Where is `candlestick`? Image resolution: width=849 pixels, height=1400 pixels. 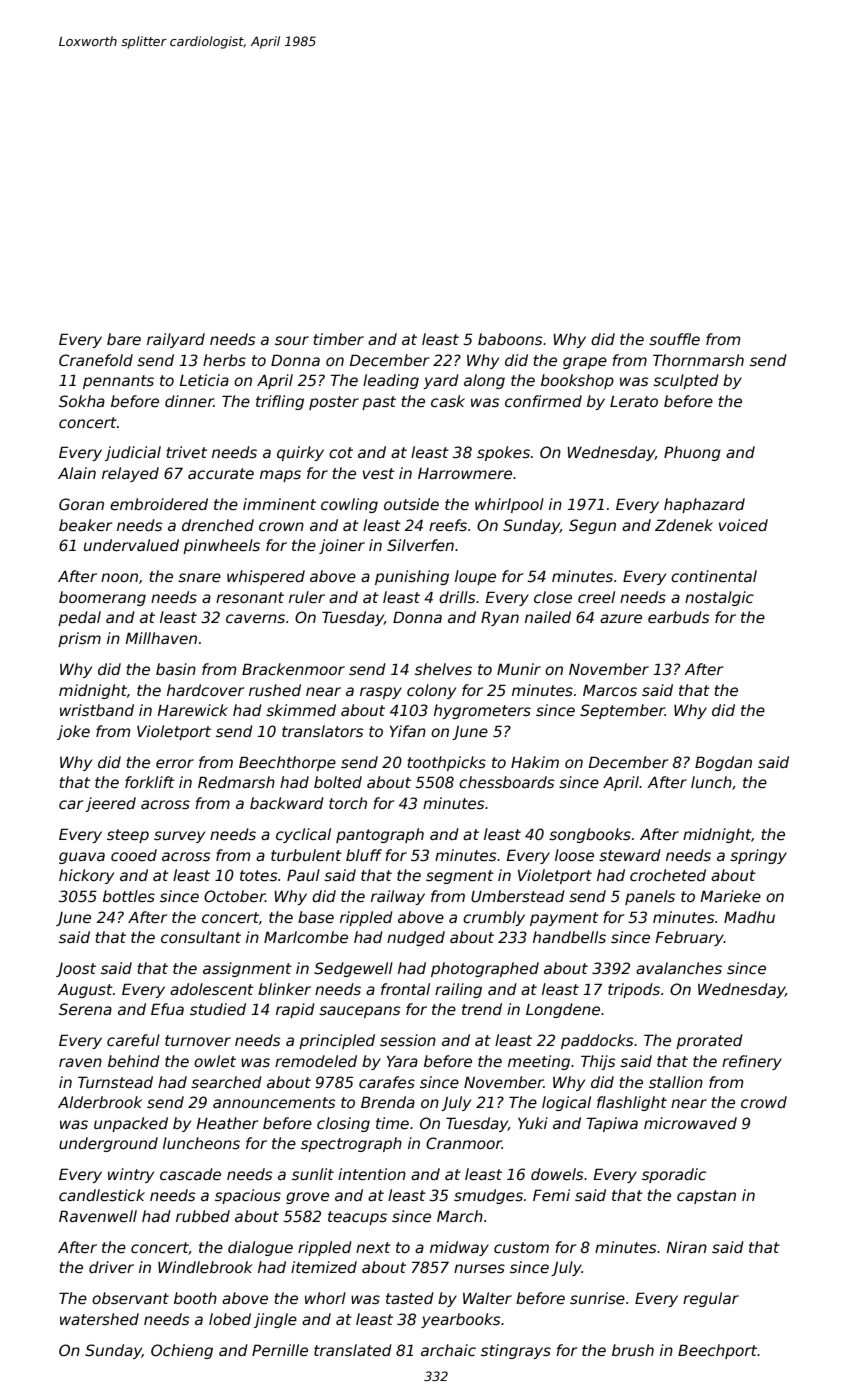
candlestick is located at coordinates (102, 1195).
